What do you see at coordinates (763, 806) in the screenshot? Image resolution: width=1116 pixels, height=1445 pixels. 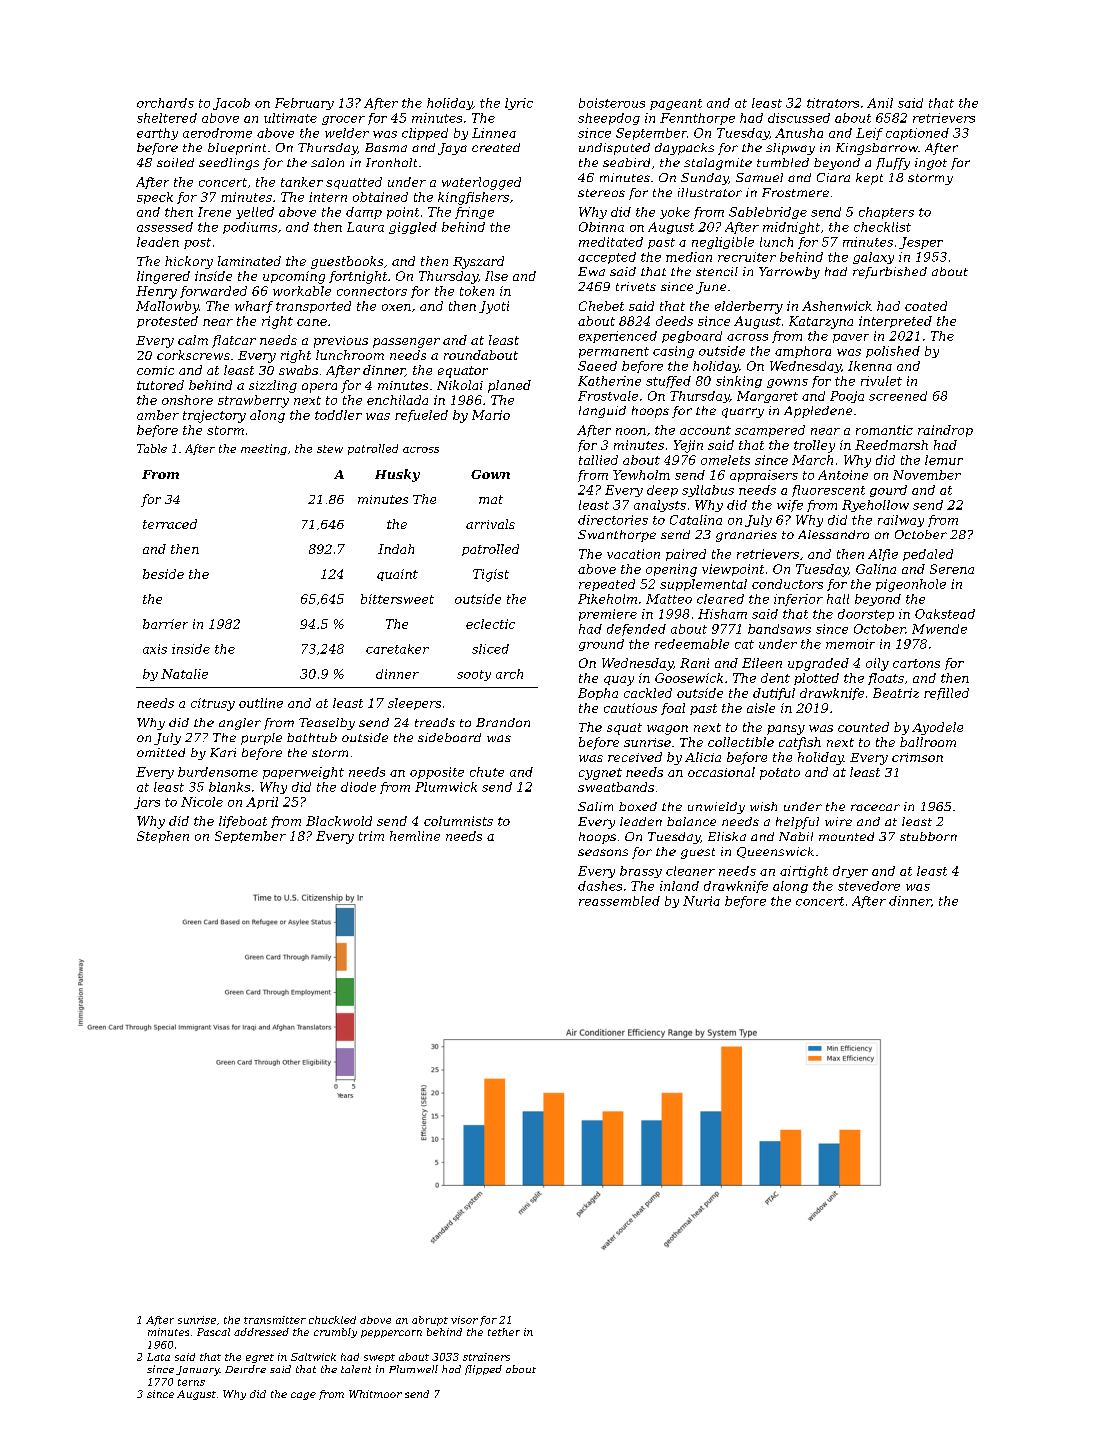 I see `wish` at bounding box center [763, 806].
